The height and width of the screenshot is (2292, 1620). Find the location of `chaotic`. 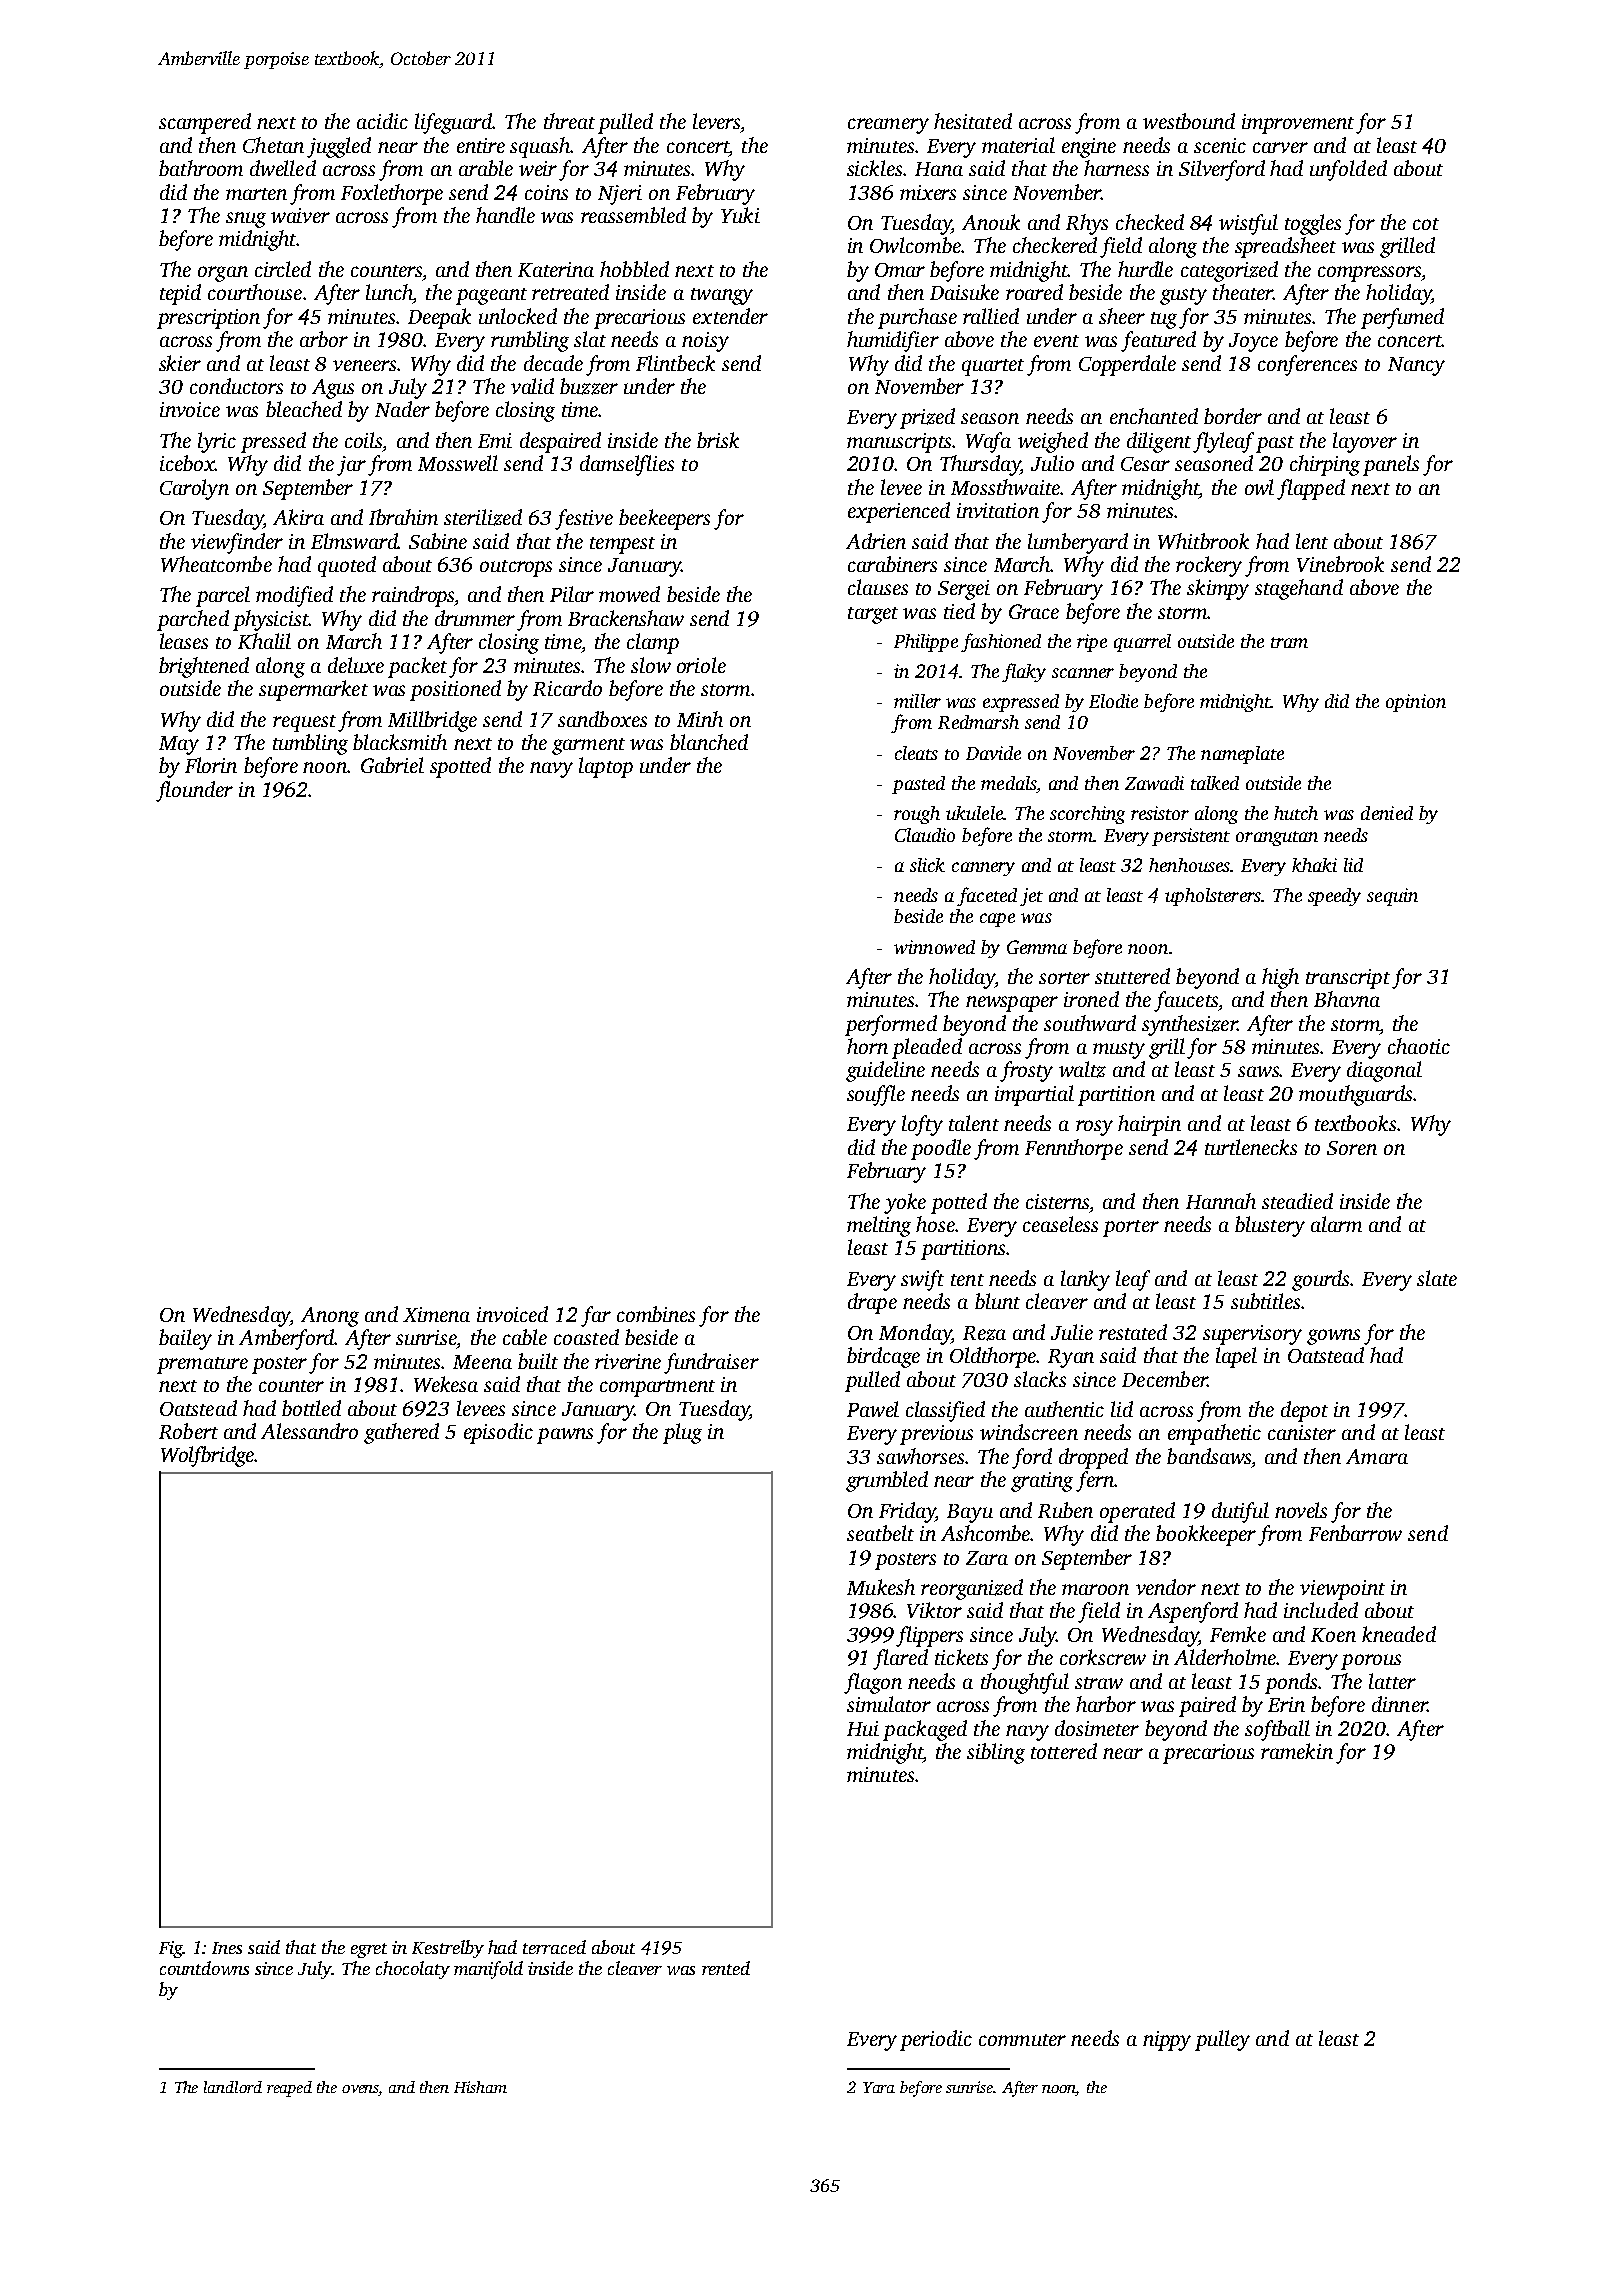

chaotic is located at coordinates (1419, 1046).
